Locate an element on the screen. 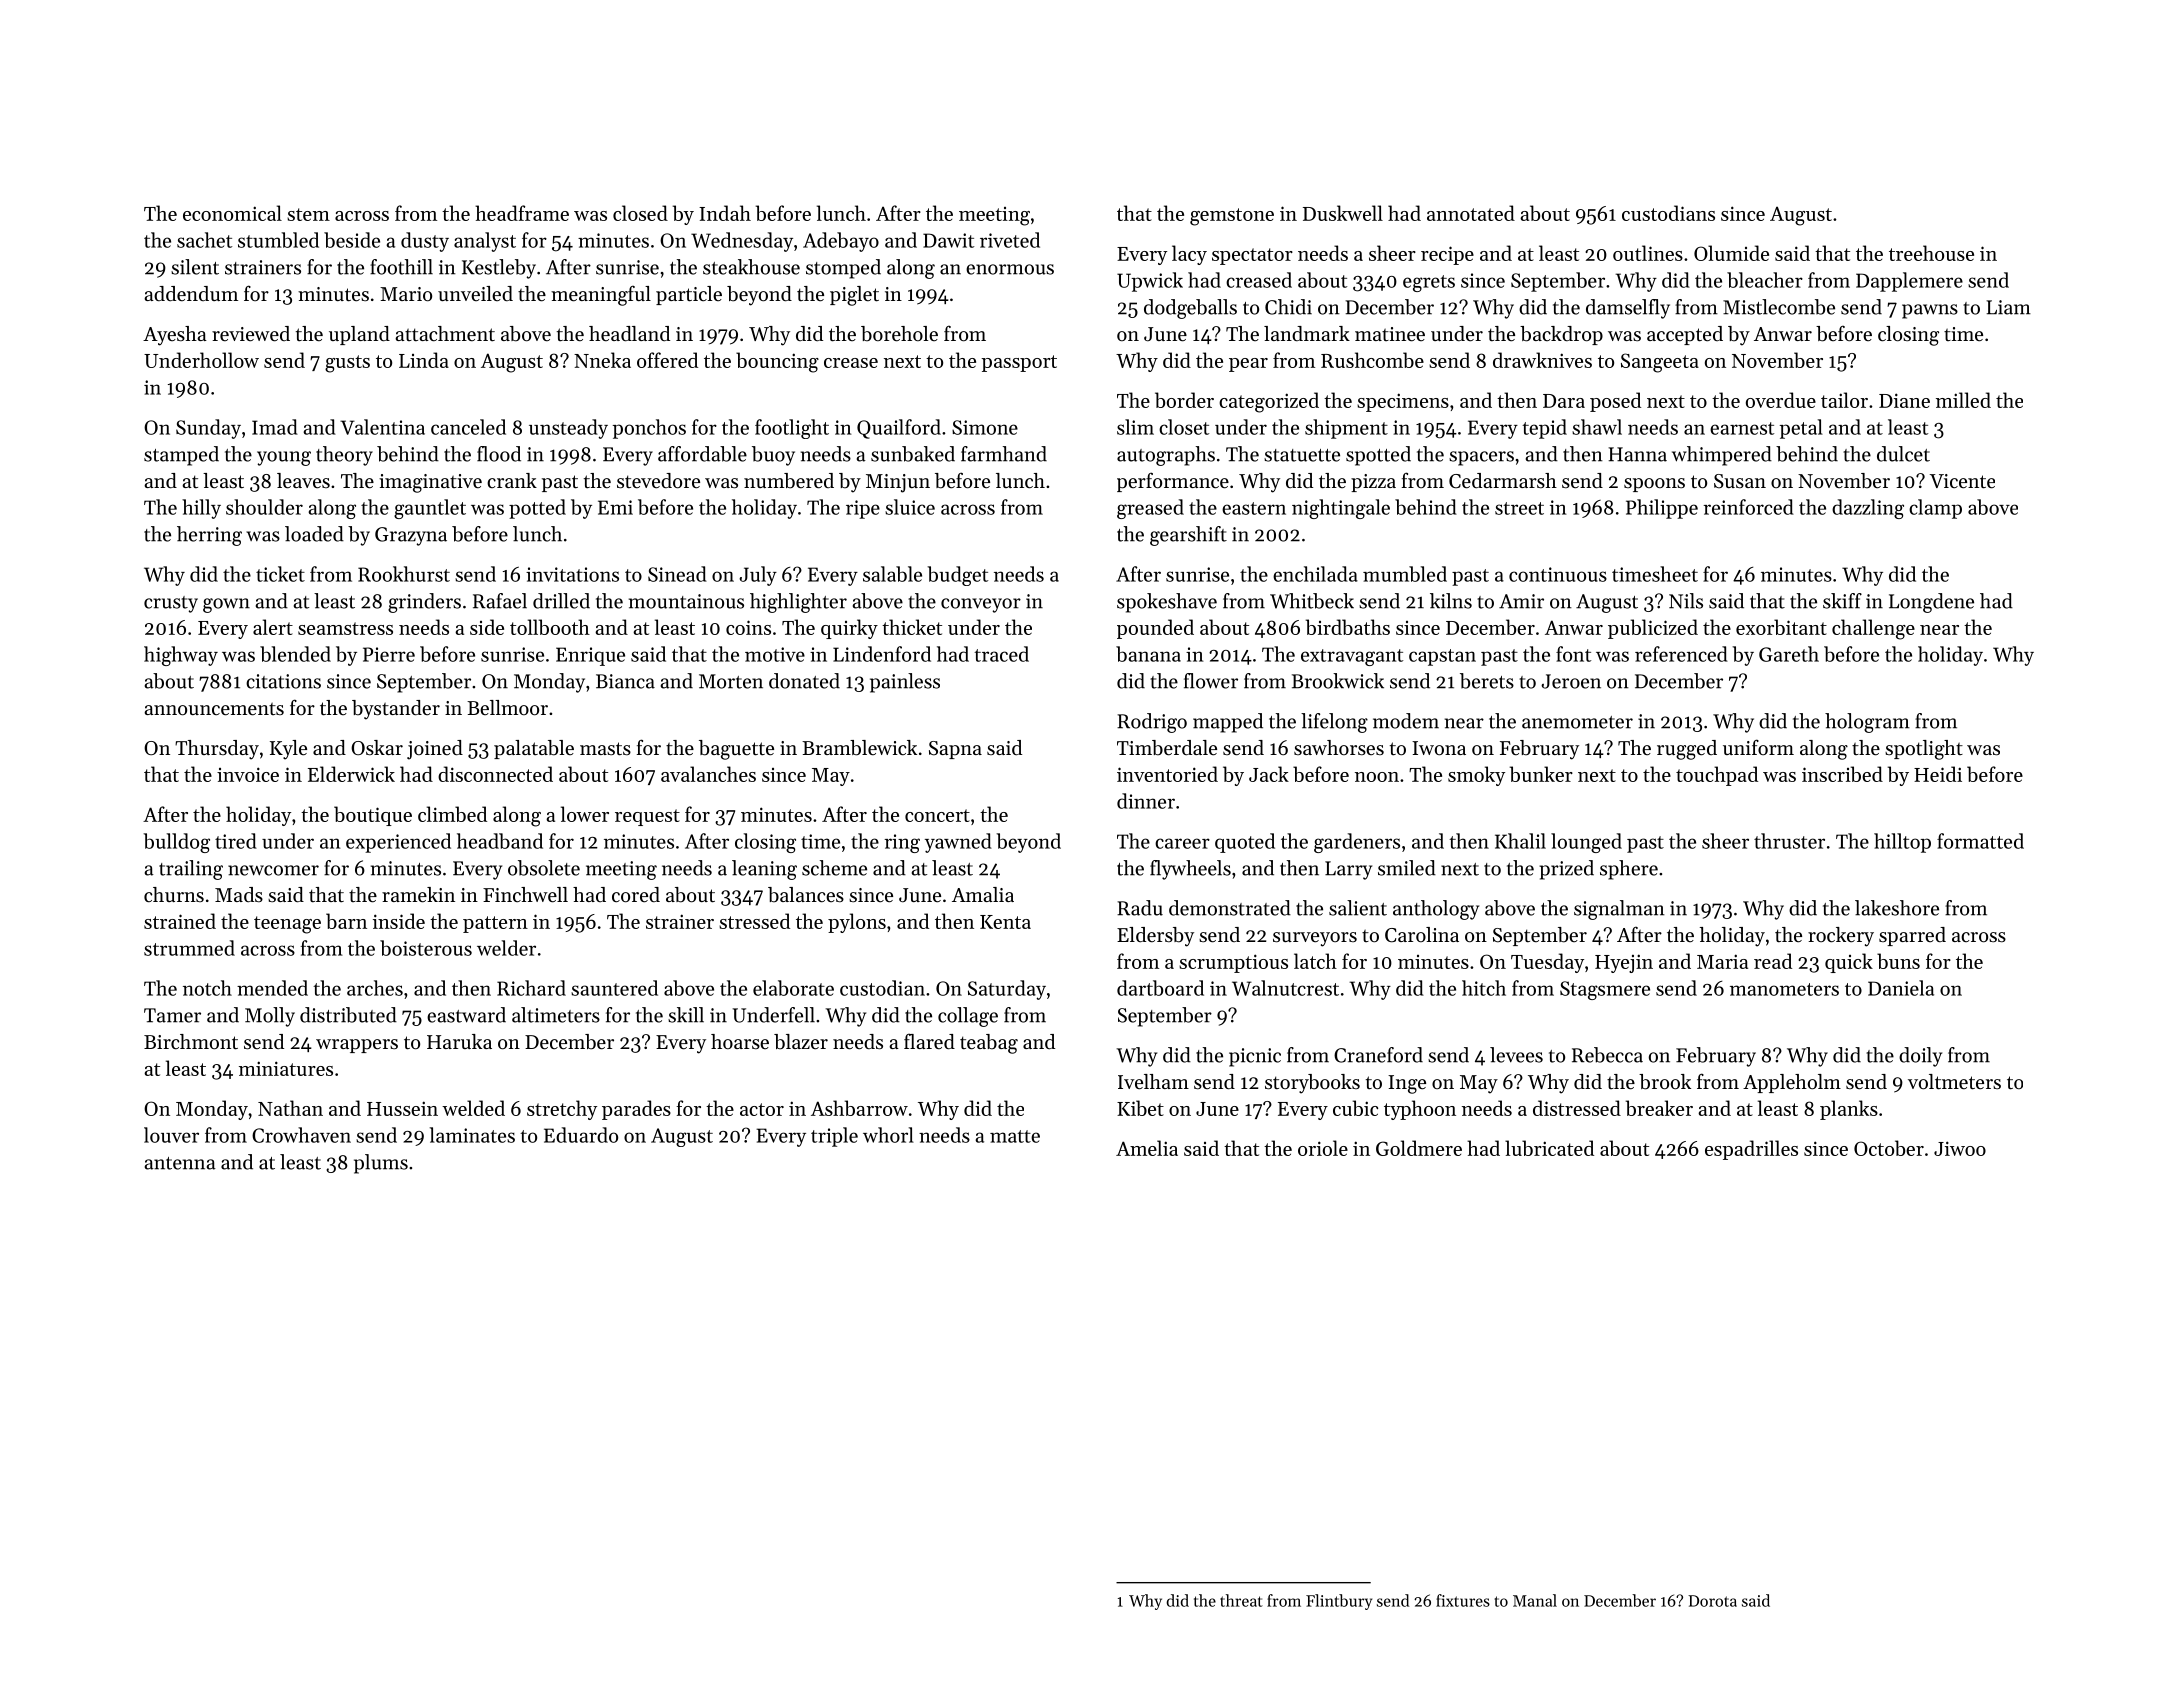  treehouse is located at coordinates (1931, 253).
